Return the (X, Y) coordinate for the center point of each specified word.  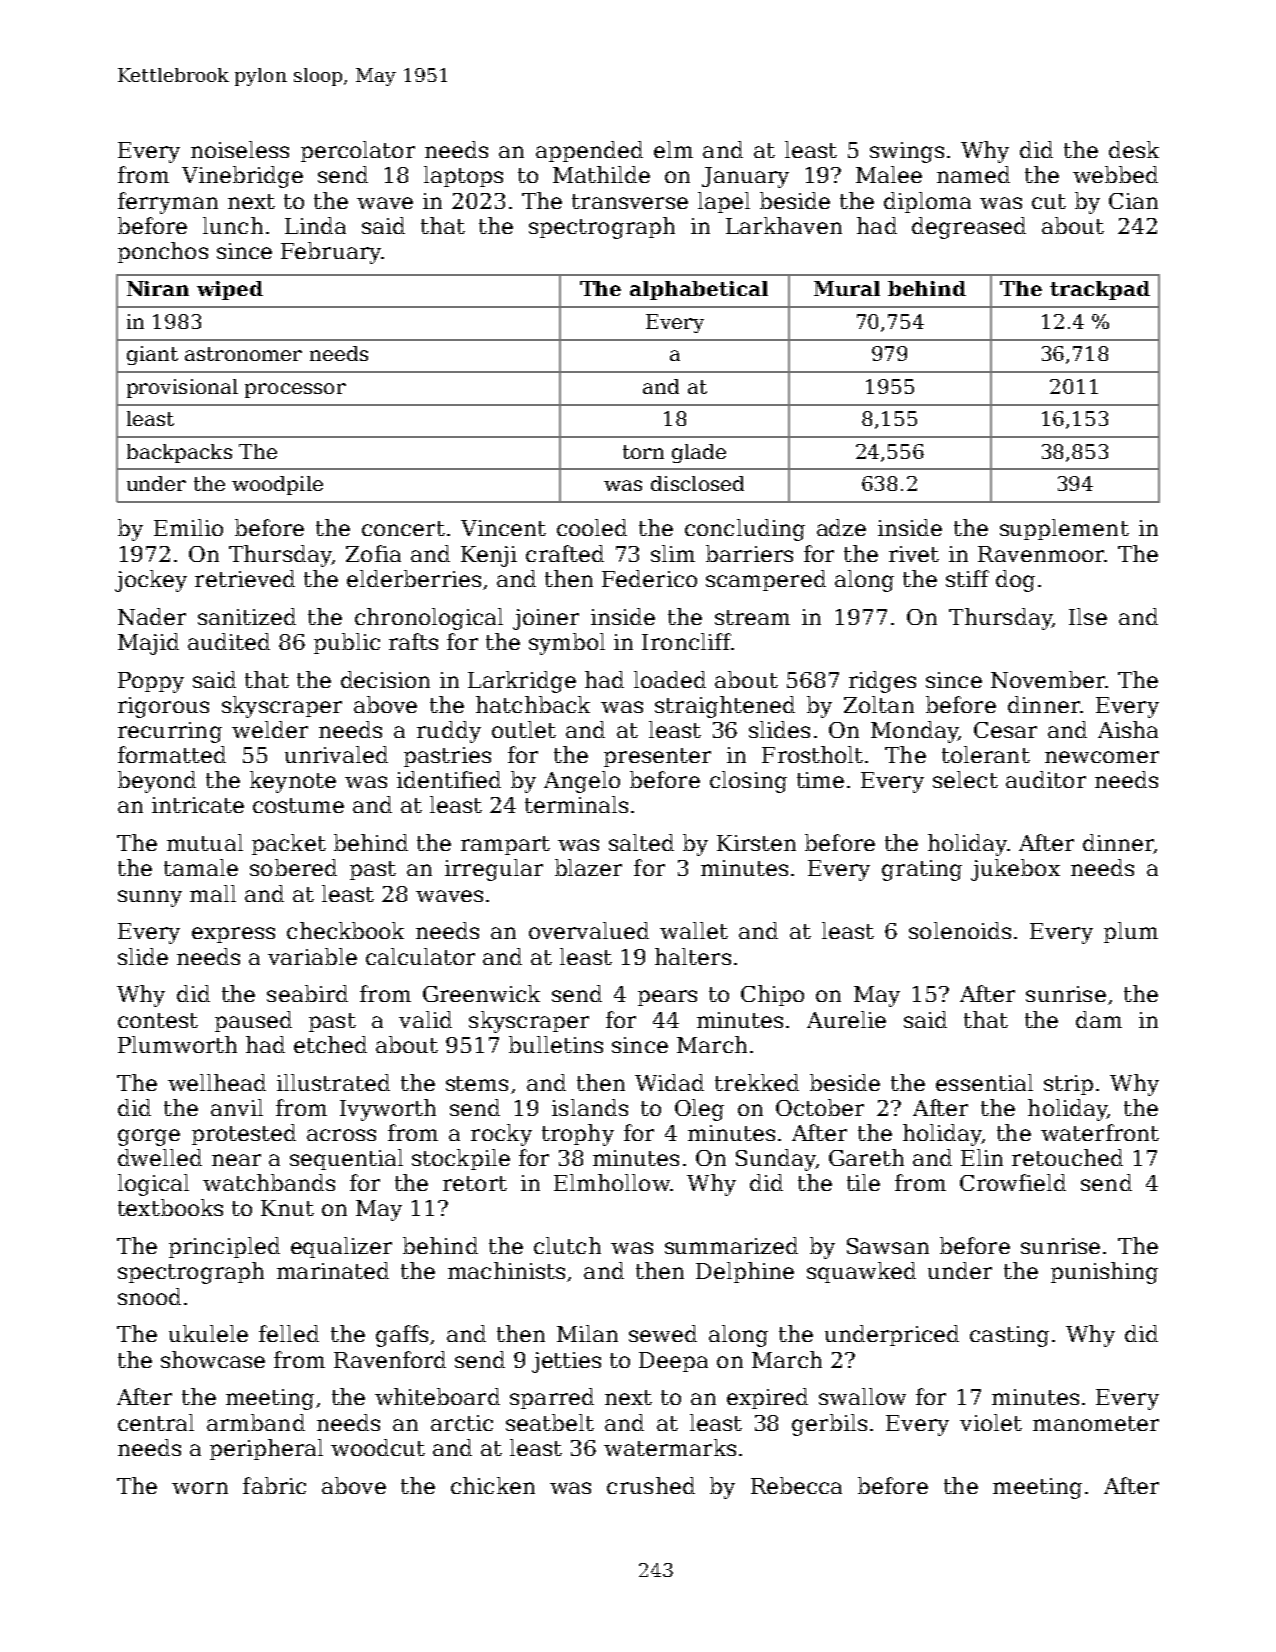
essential (984, 1082)
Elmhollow (612, 1182)
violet (991, 1422)
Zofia (373, 553)
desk (1134, 149)
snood (149, 1296)
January (745, 177)
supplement (1064, 529)
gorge (149, 1137)
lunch (233, 225)
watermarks (670, 1447)
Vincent (503, 528)
